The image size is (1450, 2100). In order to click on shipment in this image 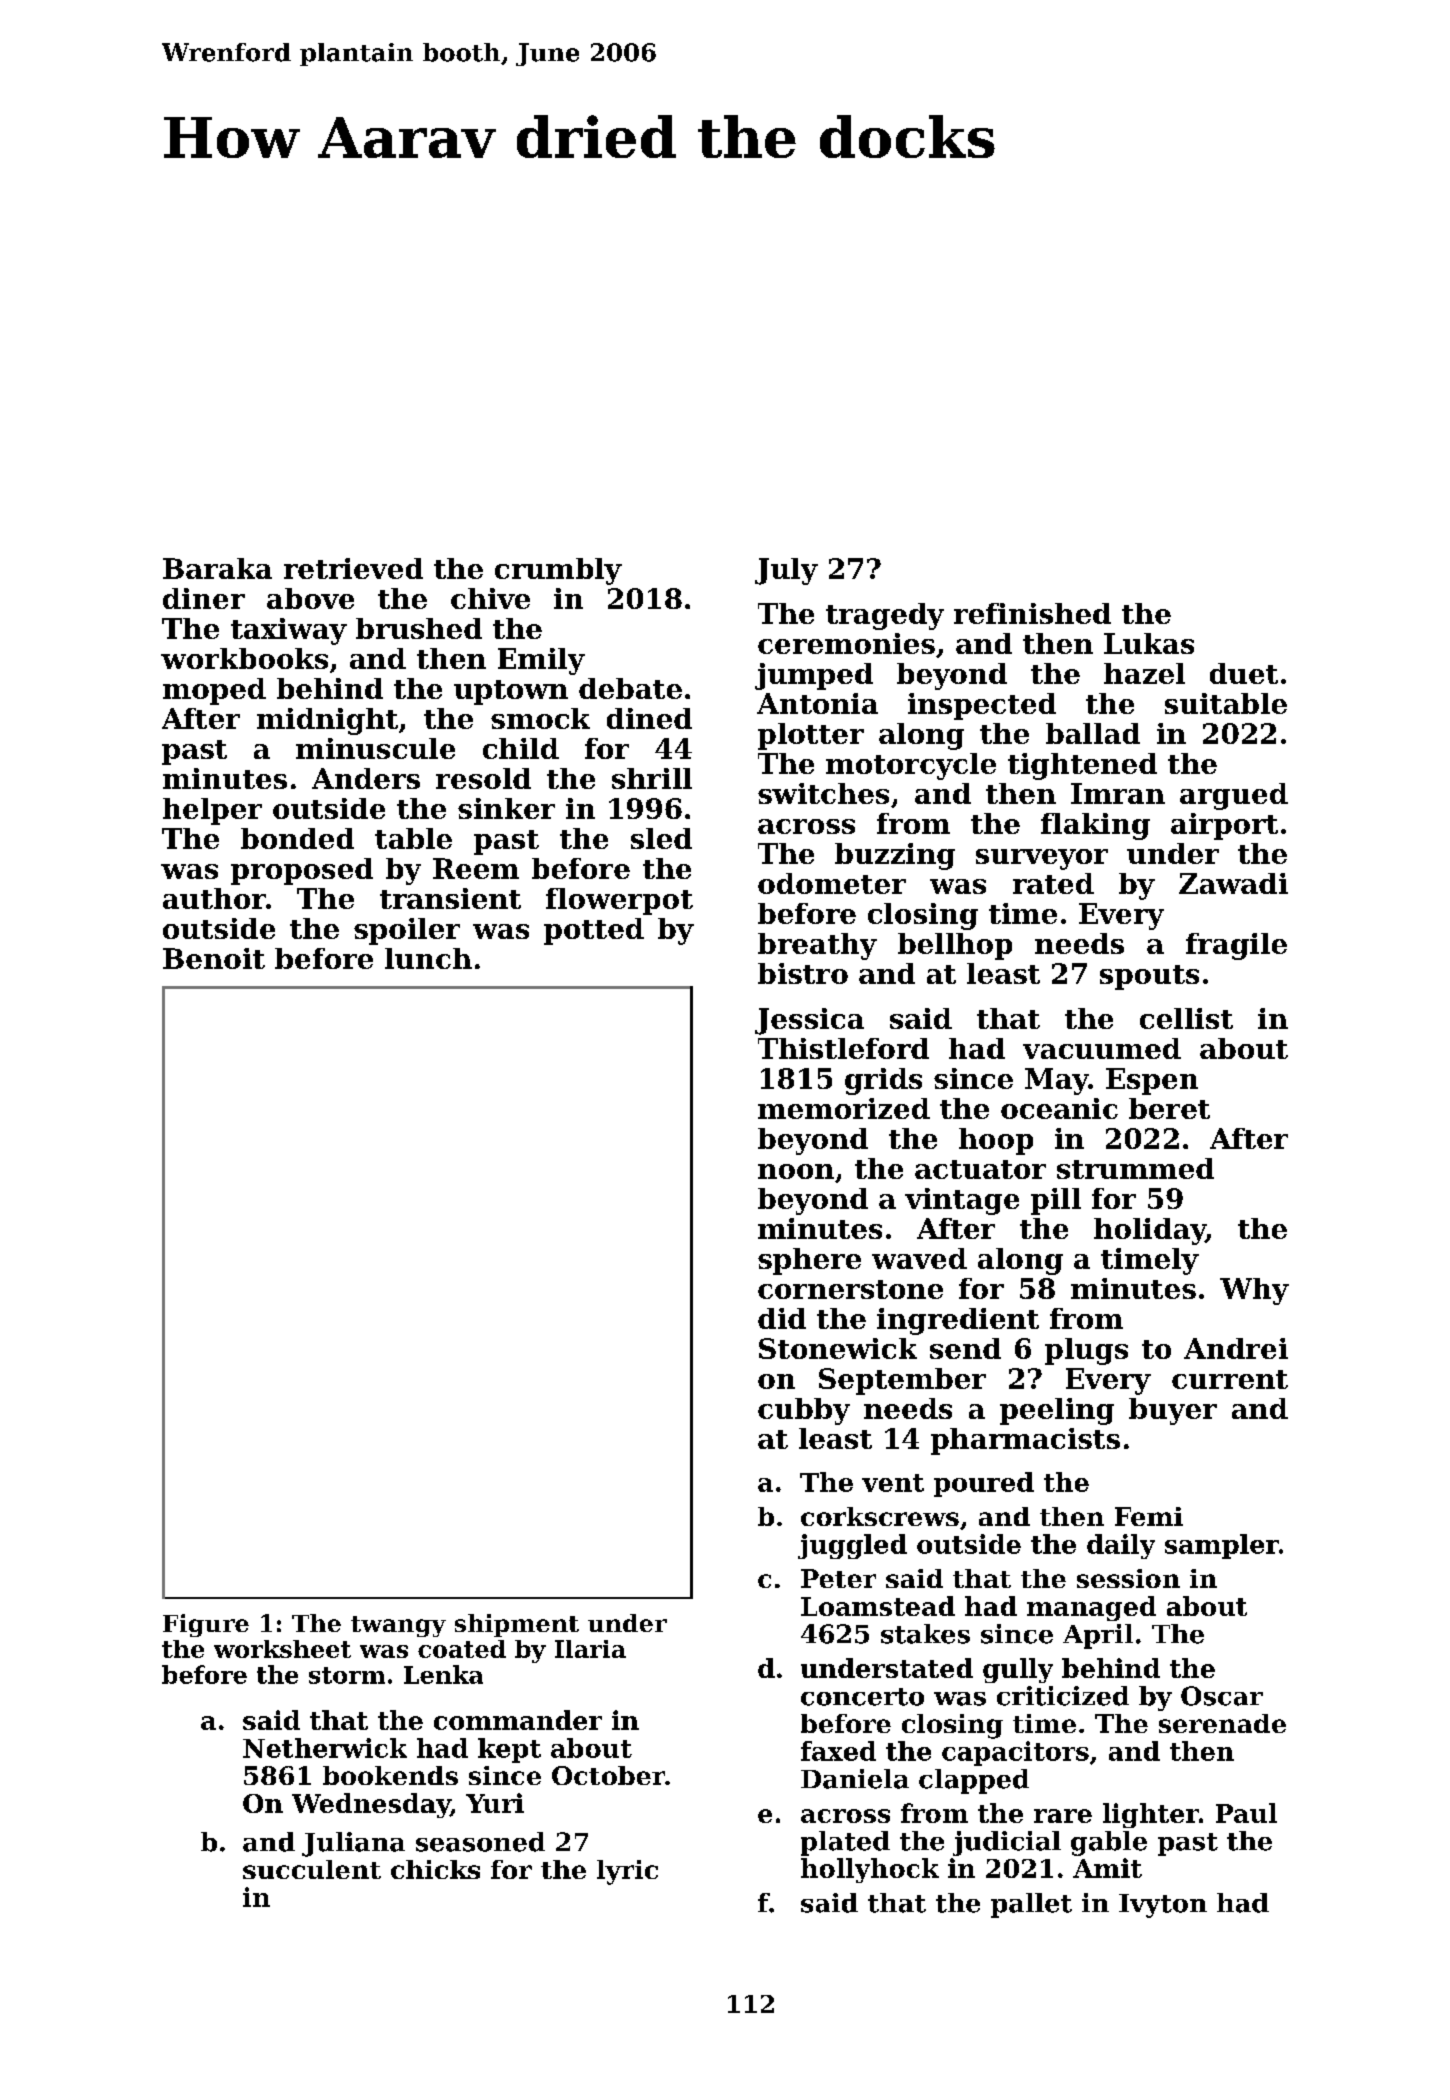, I will do `click(517, 1625)`.
